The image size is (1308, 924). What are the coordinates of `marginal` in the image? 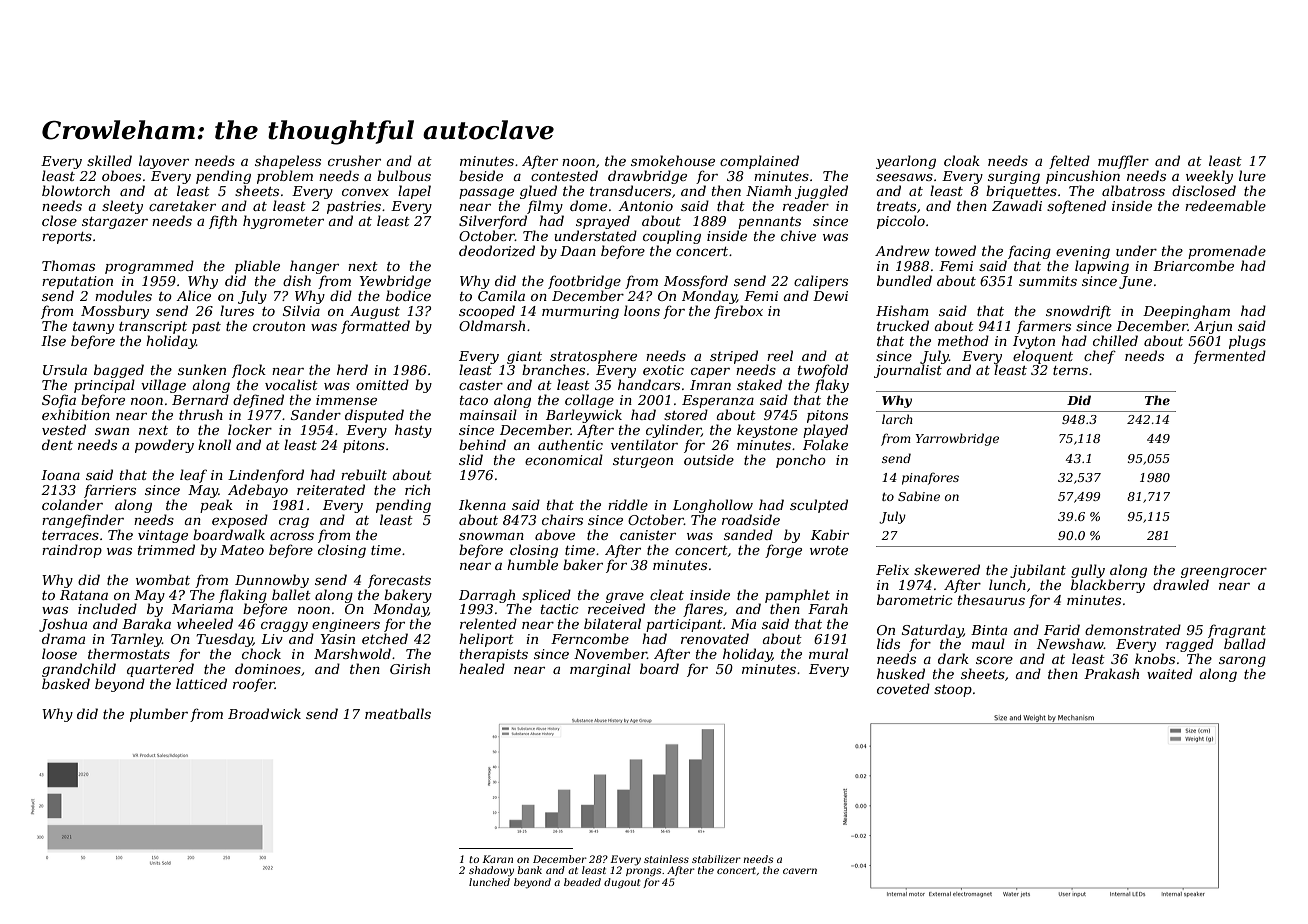 It's located at (600, 670).
